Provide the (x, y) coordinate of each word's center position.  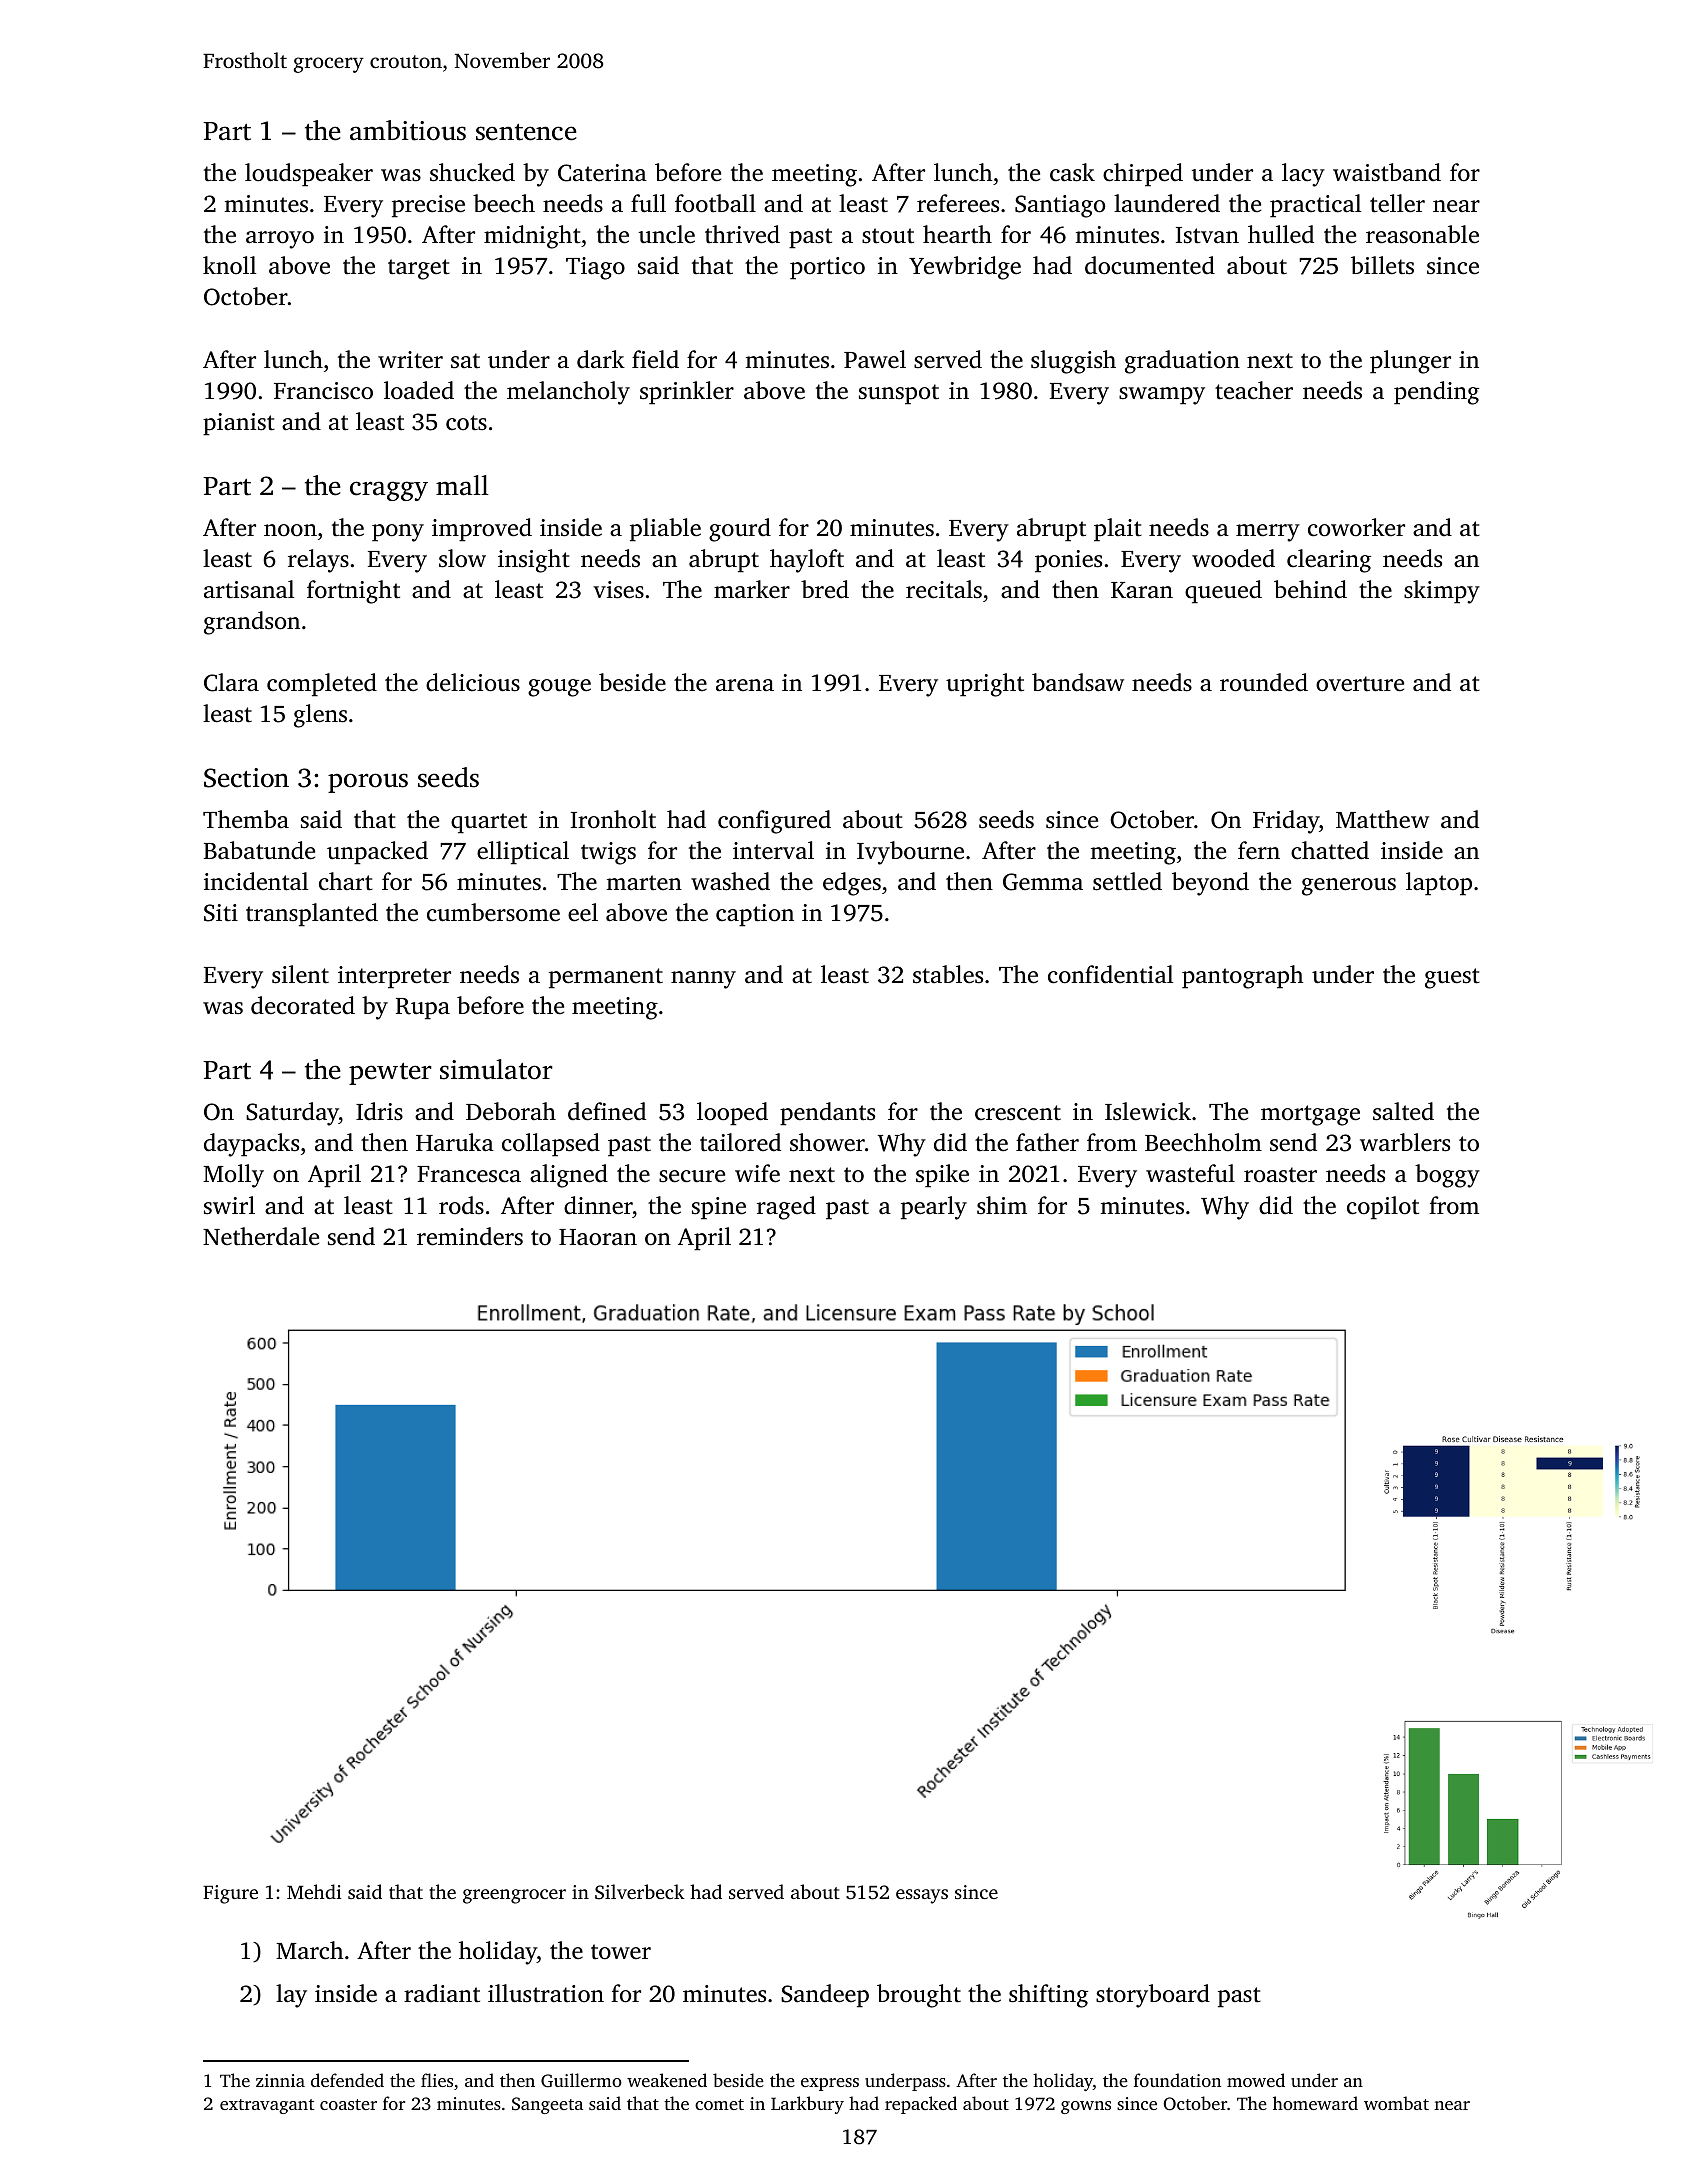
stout (888, 236)
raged (786, 1208)
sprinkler (687, 393)
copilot (1383, 1208)
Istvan (1207, 235)
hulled (1281, 234)
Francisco (323, 391)
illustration (546, 1993)
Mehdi (314, 1891)
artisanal (249, 589)
